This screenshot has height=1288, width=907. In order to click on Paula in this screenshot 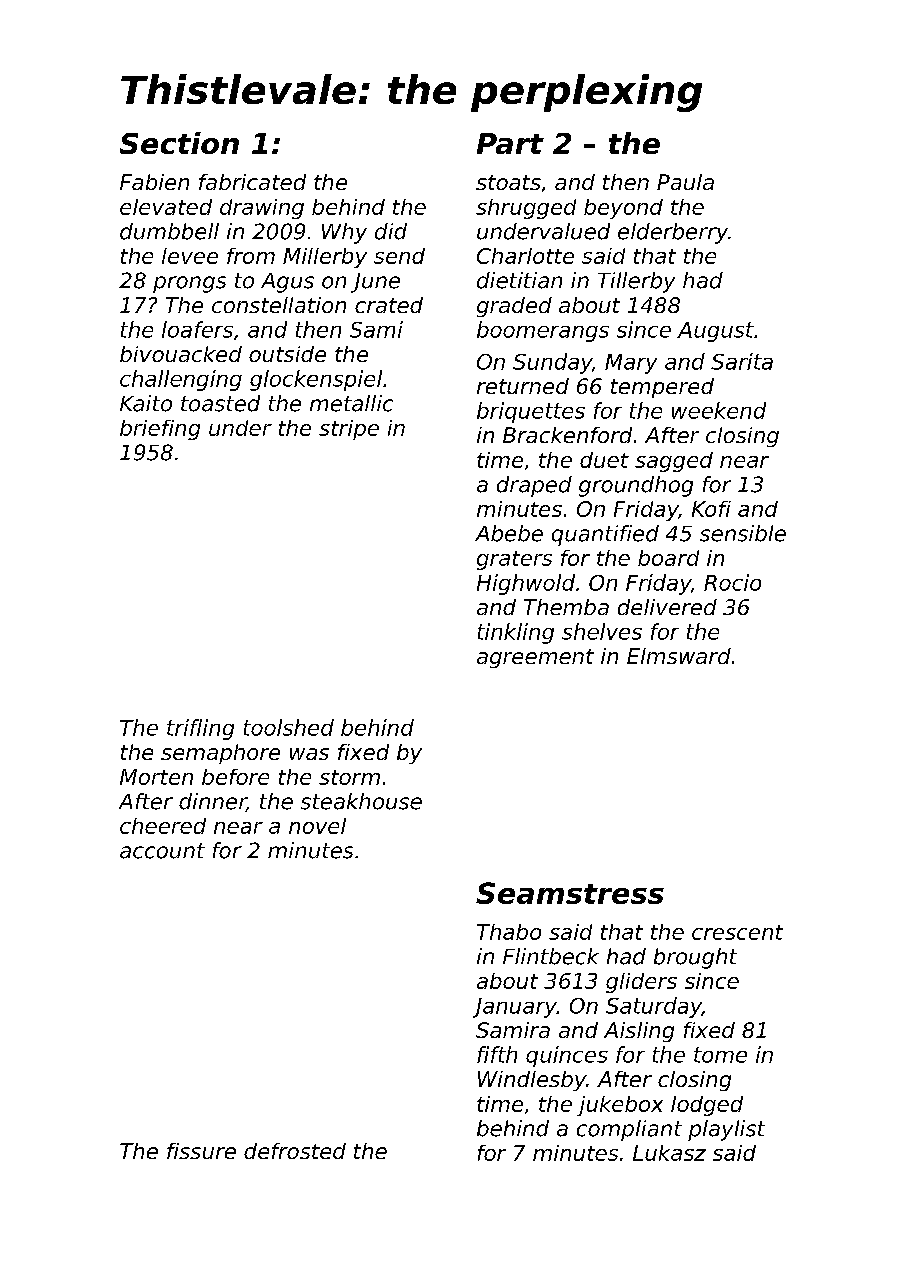, I will do `click(685, 182)`.
